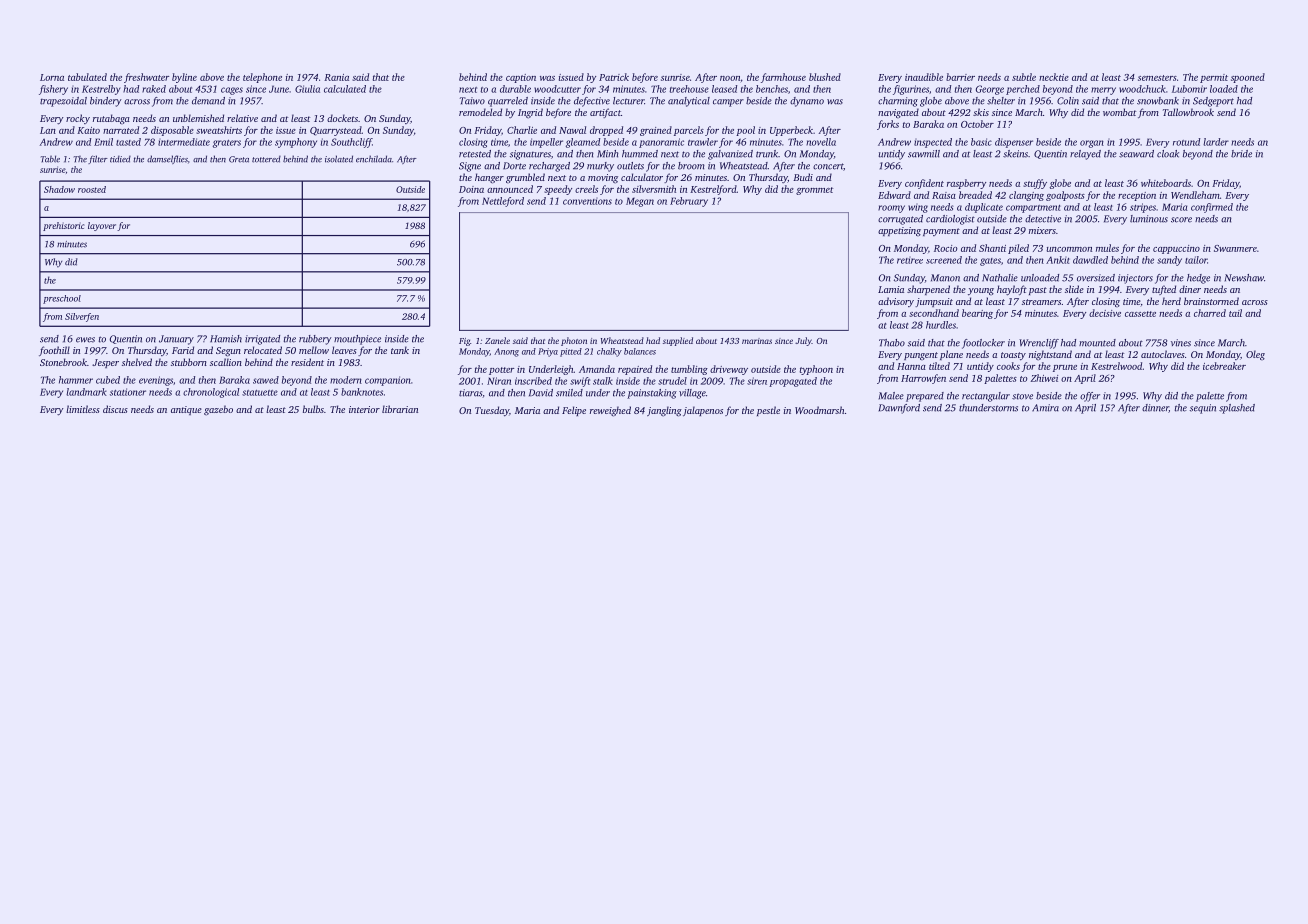 The height and width of the image is (924, 1308). Describe the element at coordinates (87, 77) in the image. I see `tabulated` at that location.
